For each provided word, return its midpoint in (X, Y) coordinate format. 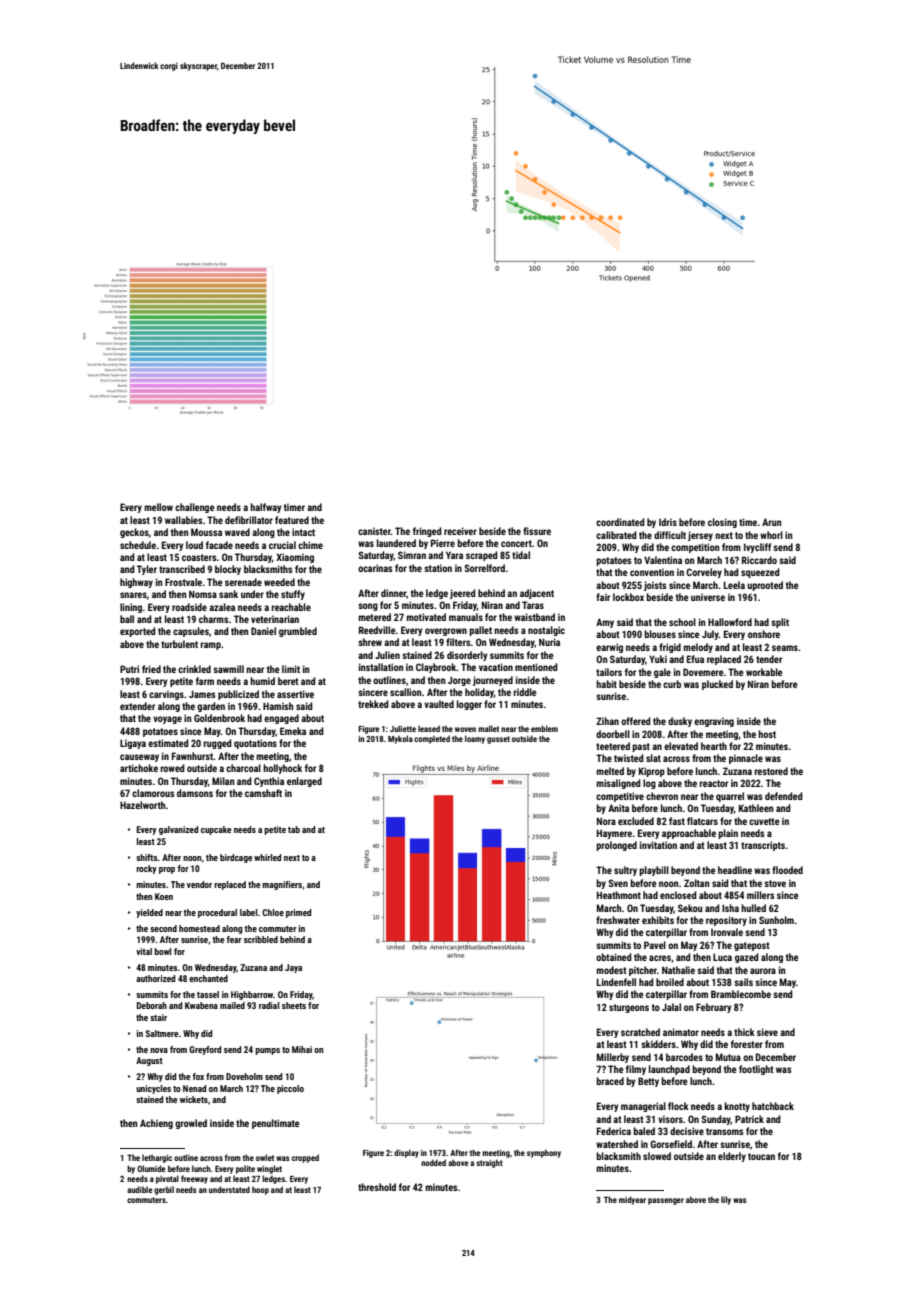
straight (489, 1163)
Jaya (293, 968)
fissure (537, 531)
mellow (158, 507)
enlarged (304, 782)
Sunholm (776, 920)
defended (784, 796)
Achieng (156, 1124)
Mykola (400, 739)
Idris (668, 522)
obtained (614, 957)
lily (726, 1200)
